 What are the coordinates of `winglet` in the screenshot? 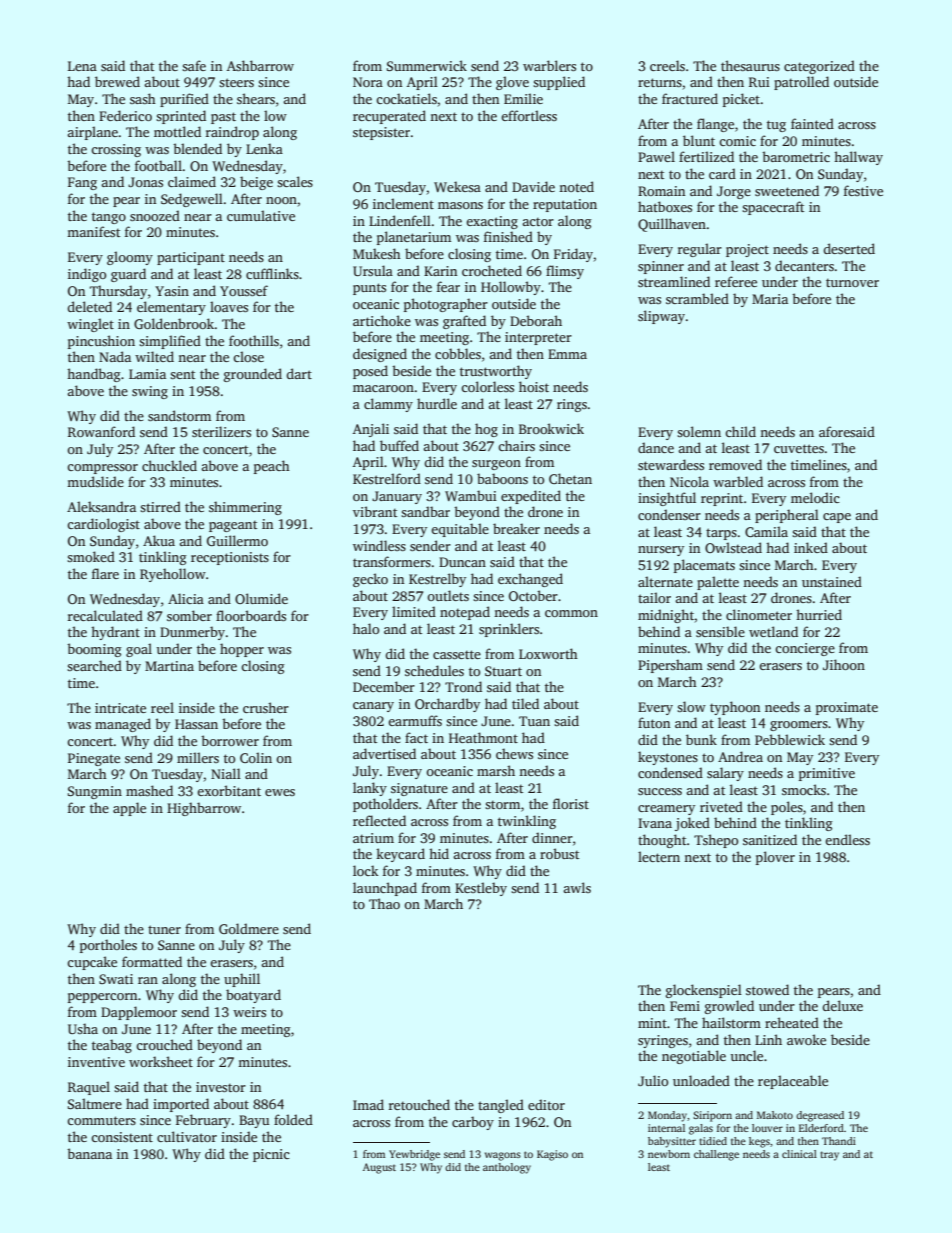 It's located at (90, 325).
